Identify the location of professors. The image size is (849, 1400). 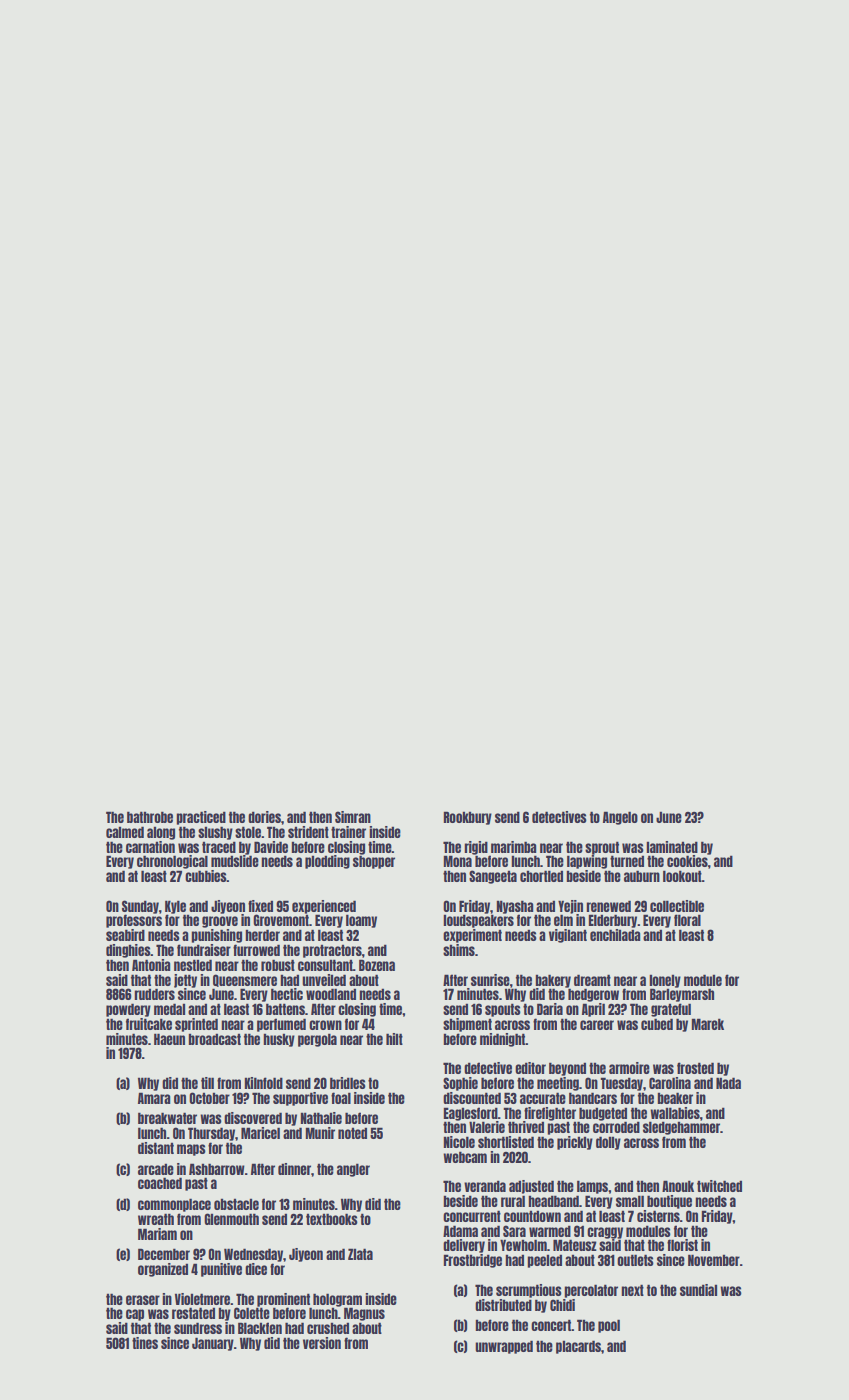
(134, 921).
